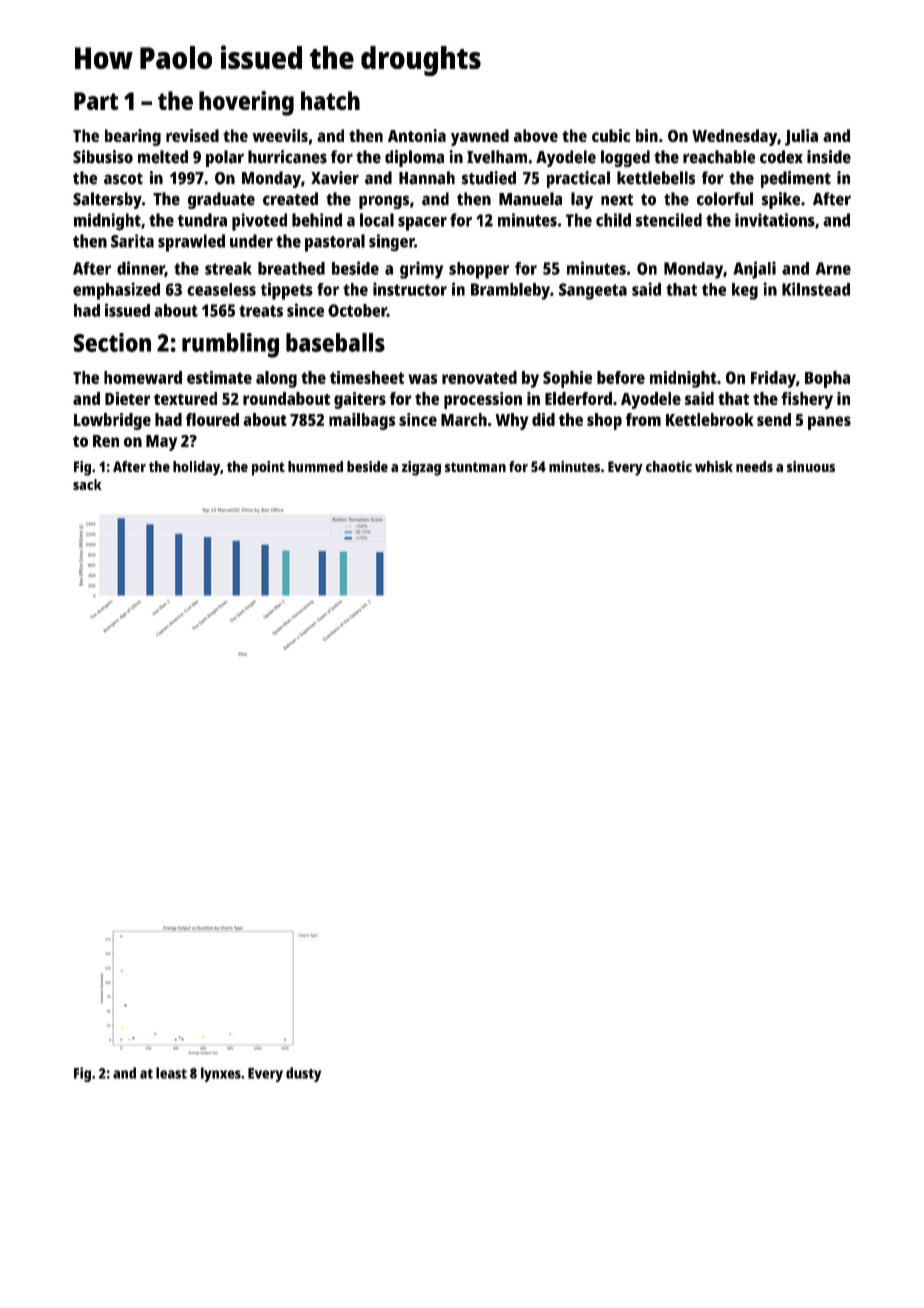 Image resolution: width=924 pixels, height=1308 pixels. I want to click on zigzag, so click(421, 468).
